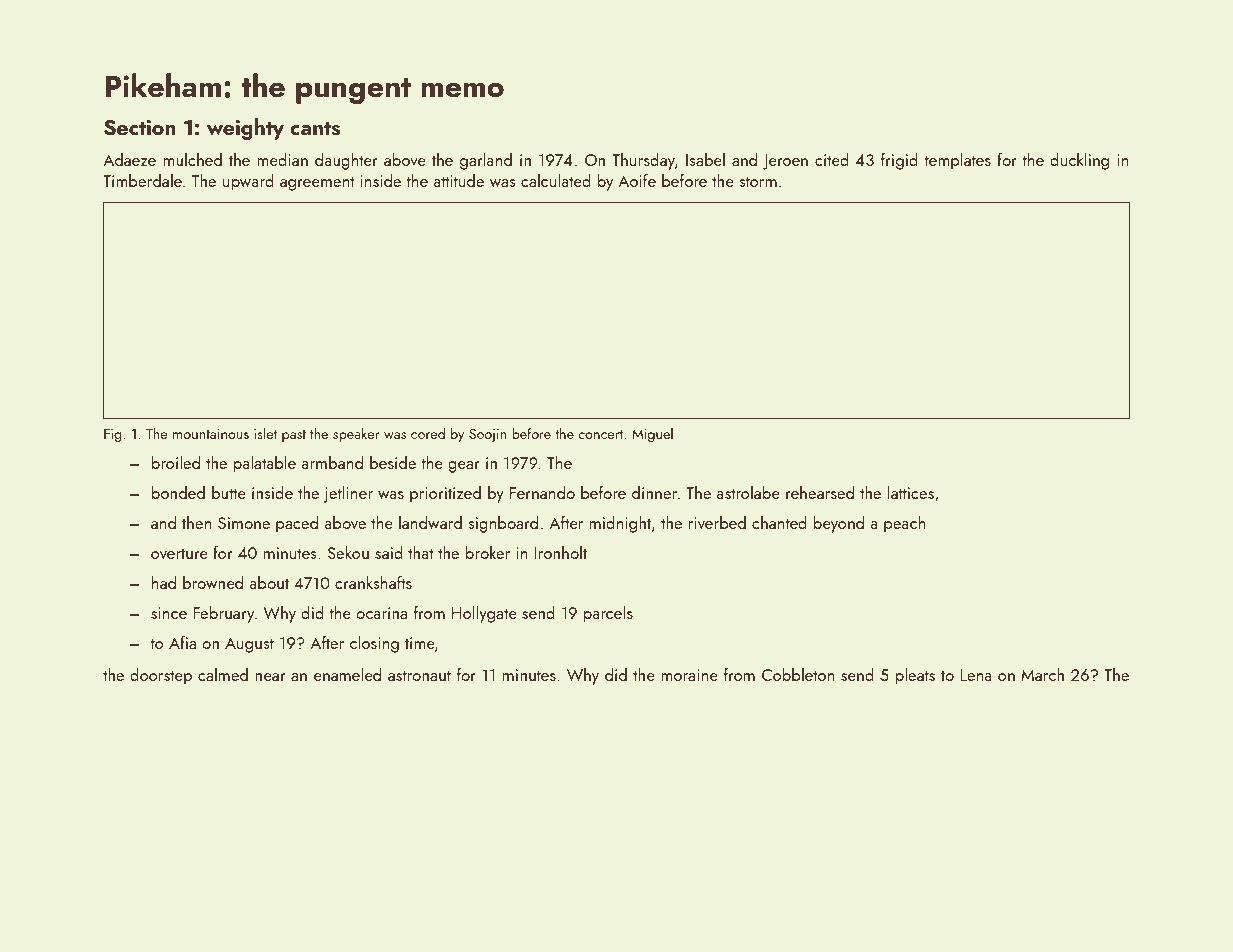  I want to click on templates, so click(957, 161).
